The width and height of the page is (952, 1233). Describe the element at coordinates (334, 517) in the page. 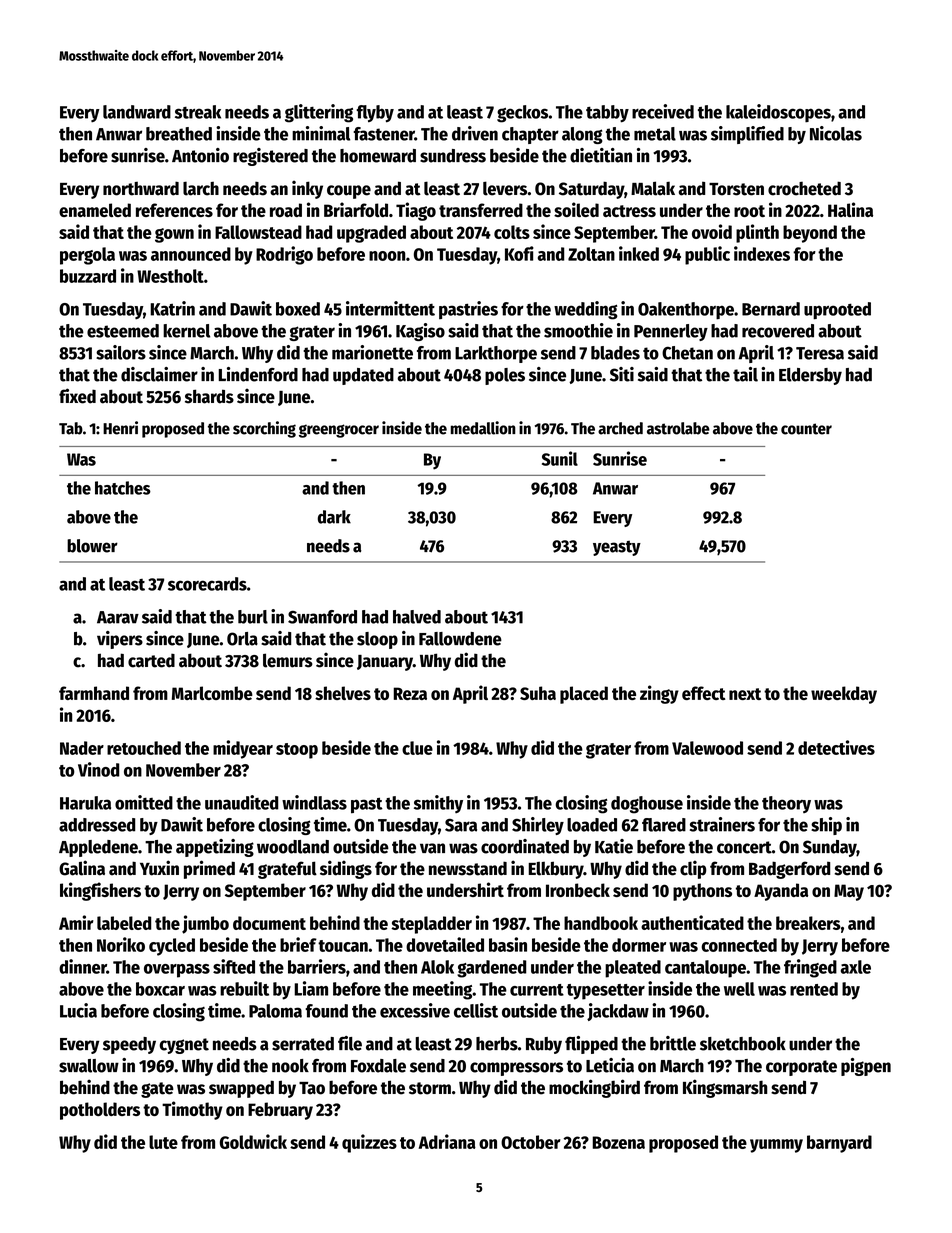

I see `dark` at that location.
